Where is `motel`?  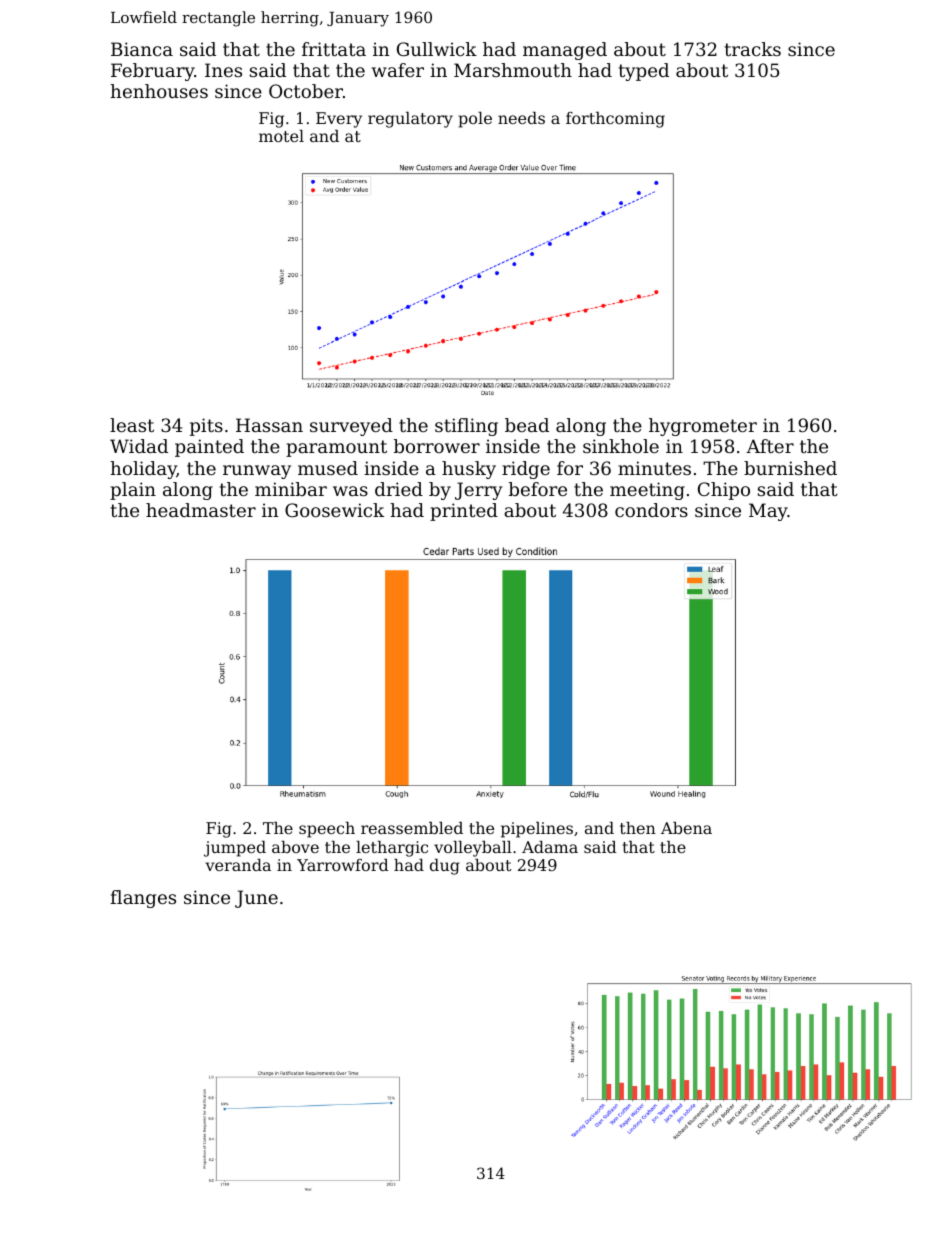 motel is located at coordinates (281, 136).
